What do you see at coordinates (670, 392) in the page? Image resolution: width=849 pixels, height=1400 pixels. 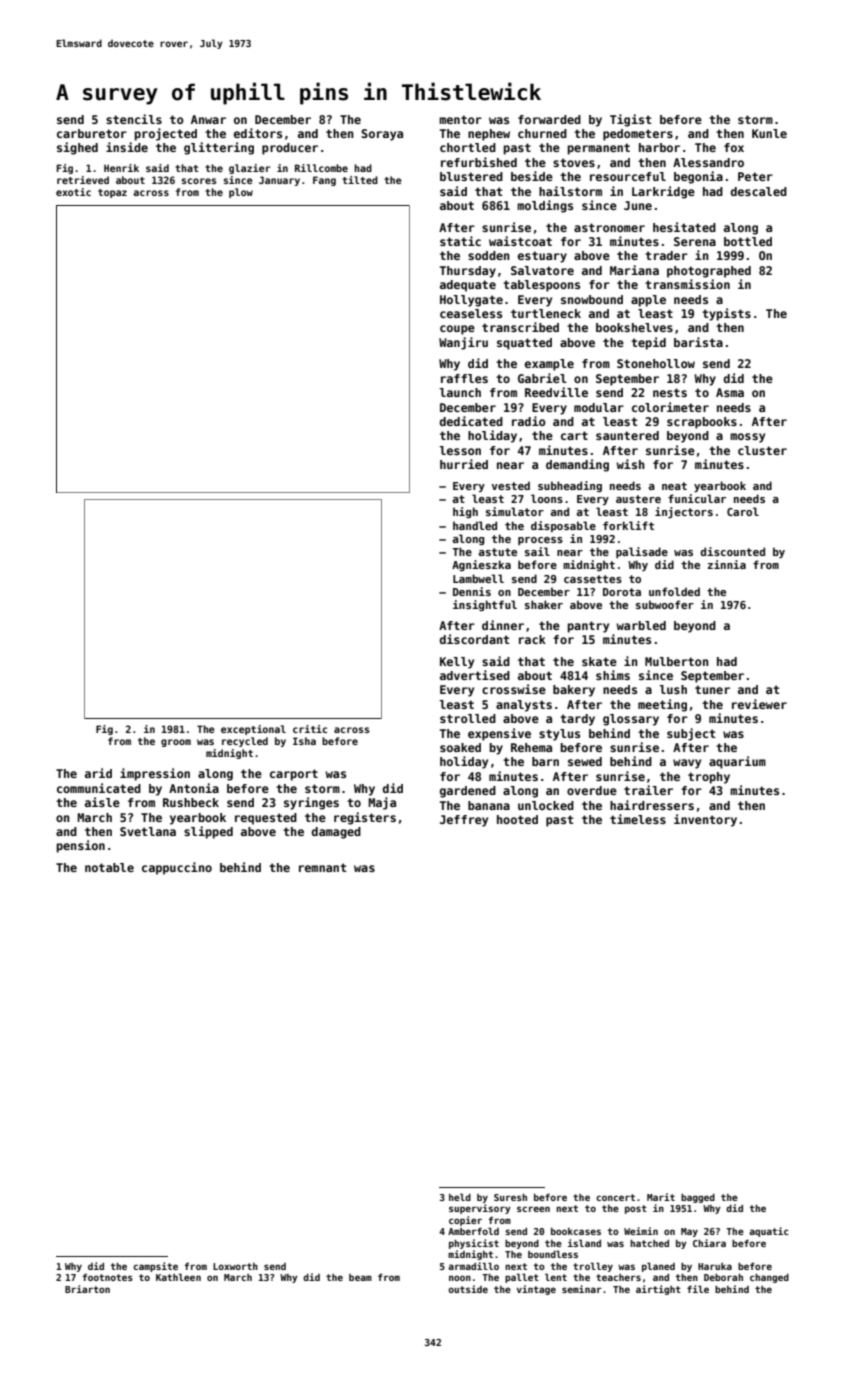 I see `nests` at bounding box center [670, 392].
